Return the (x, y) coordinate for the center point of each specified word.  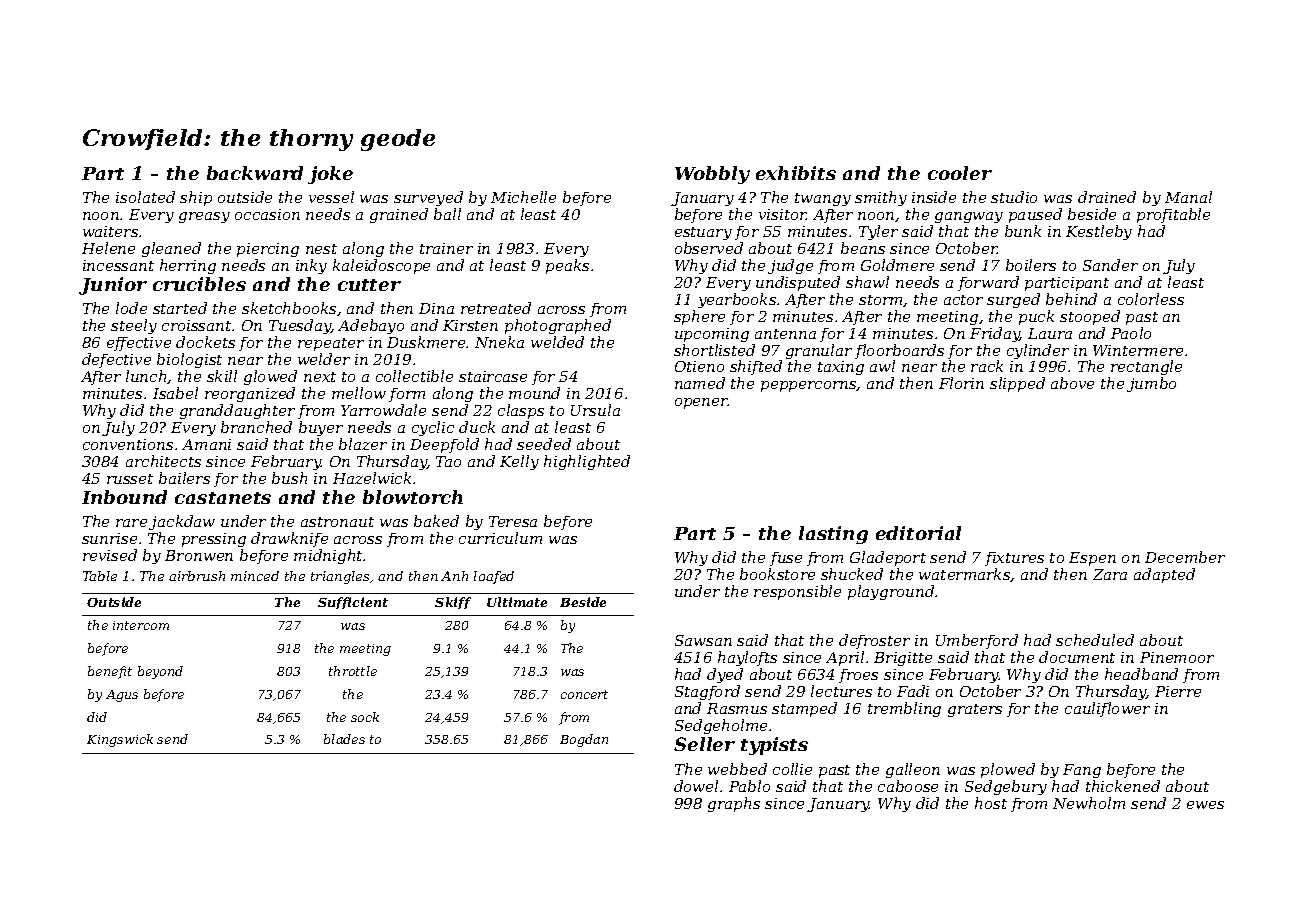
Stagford (707, 692)
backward (255, 173)
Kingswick (120, 740)
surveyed (428, 198)
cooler (960, 173)
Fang (1082, 771)
